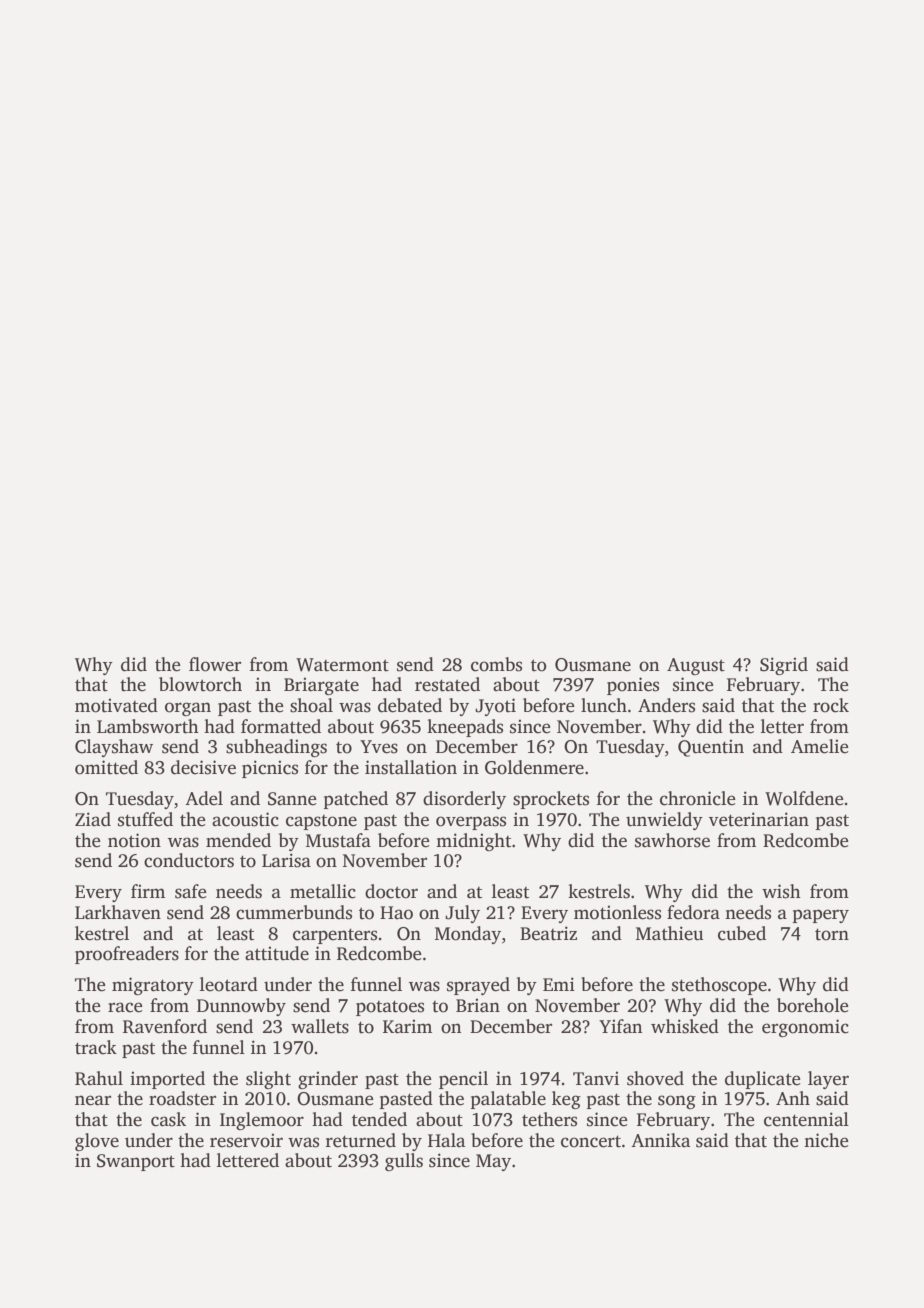 This screenshot has height=1308, width=924. What do you see at coordinates (204, 798) in the screenshot?
I see `Adel` at bounding box center [204, 798].
